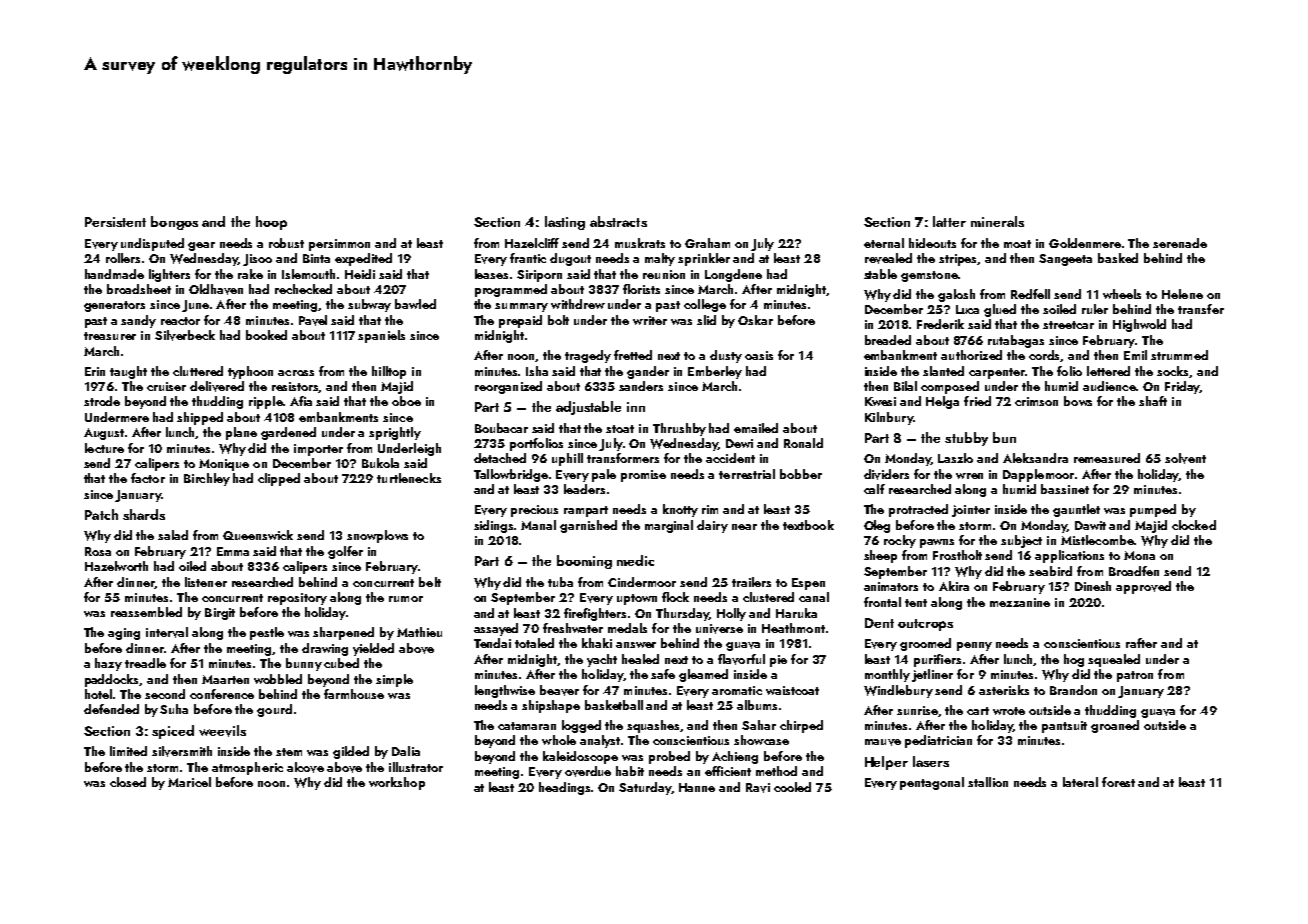 The image size is (1308, 924). What do you see at coordinates (305, 767) in the screenshot?
I see `alcove` at bounding box center [305, 767].
